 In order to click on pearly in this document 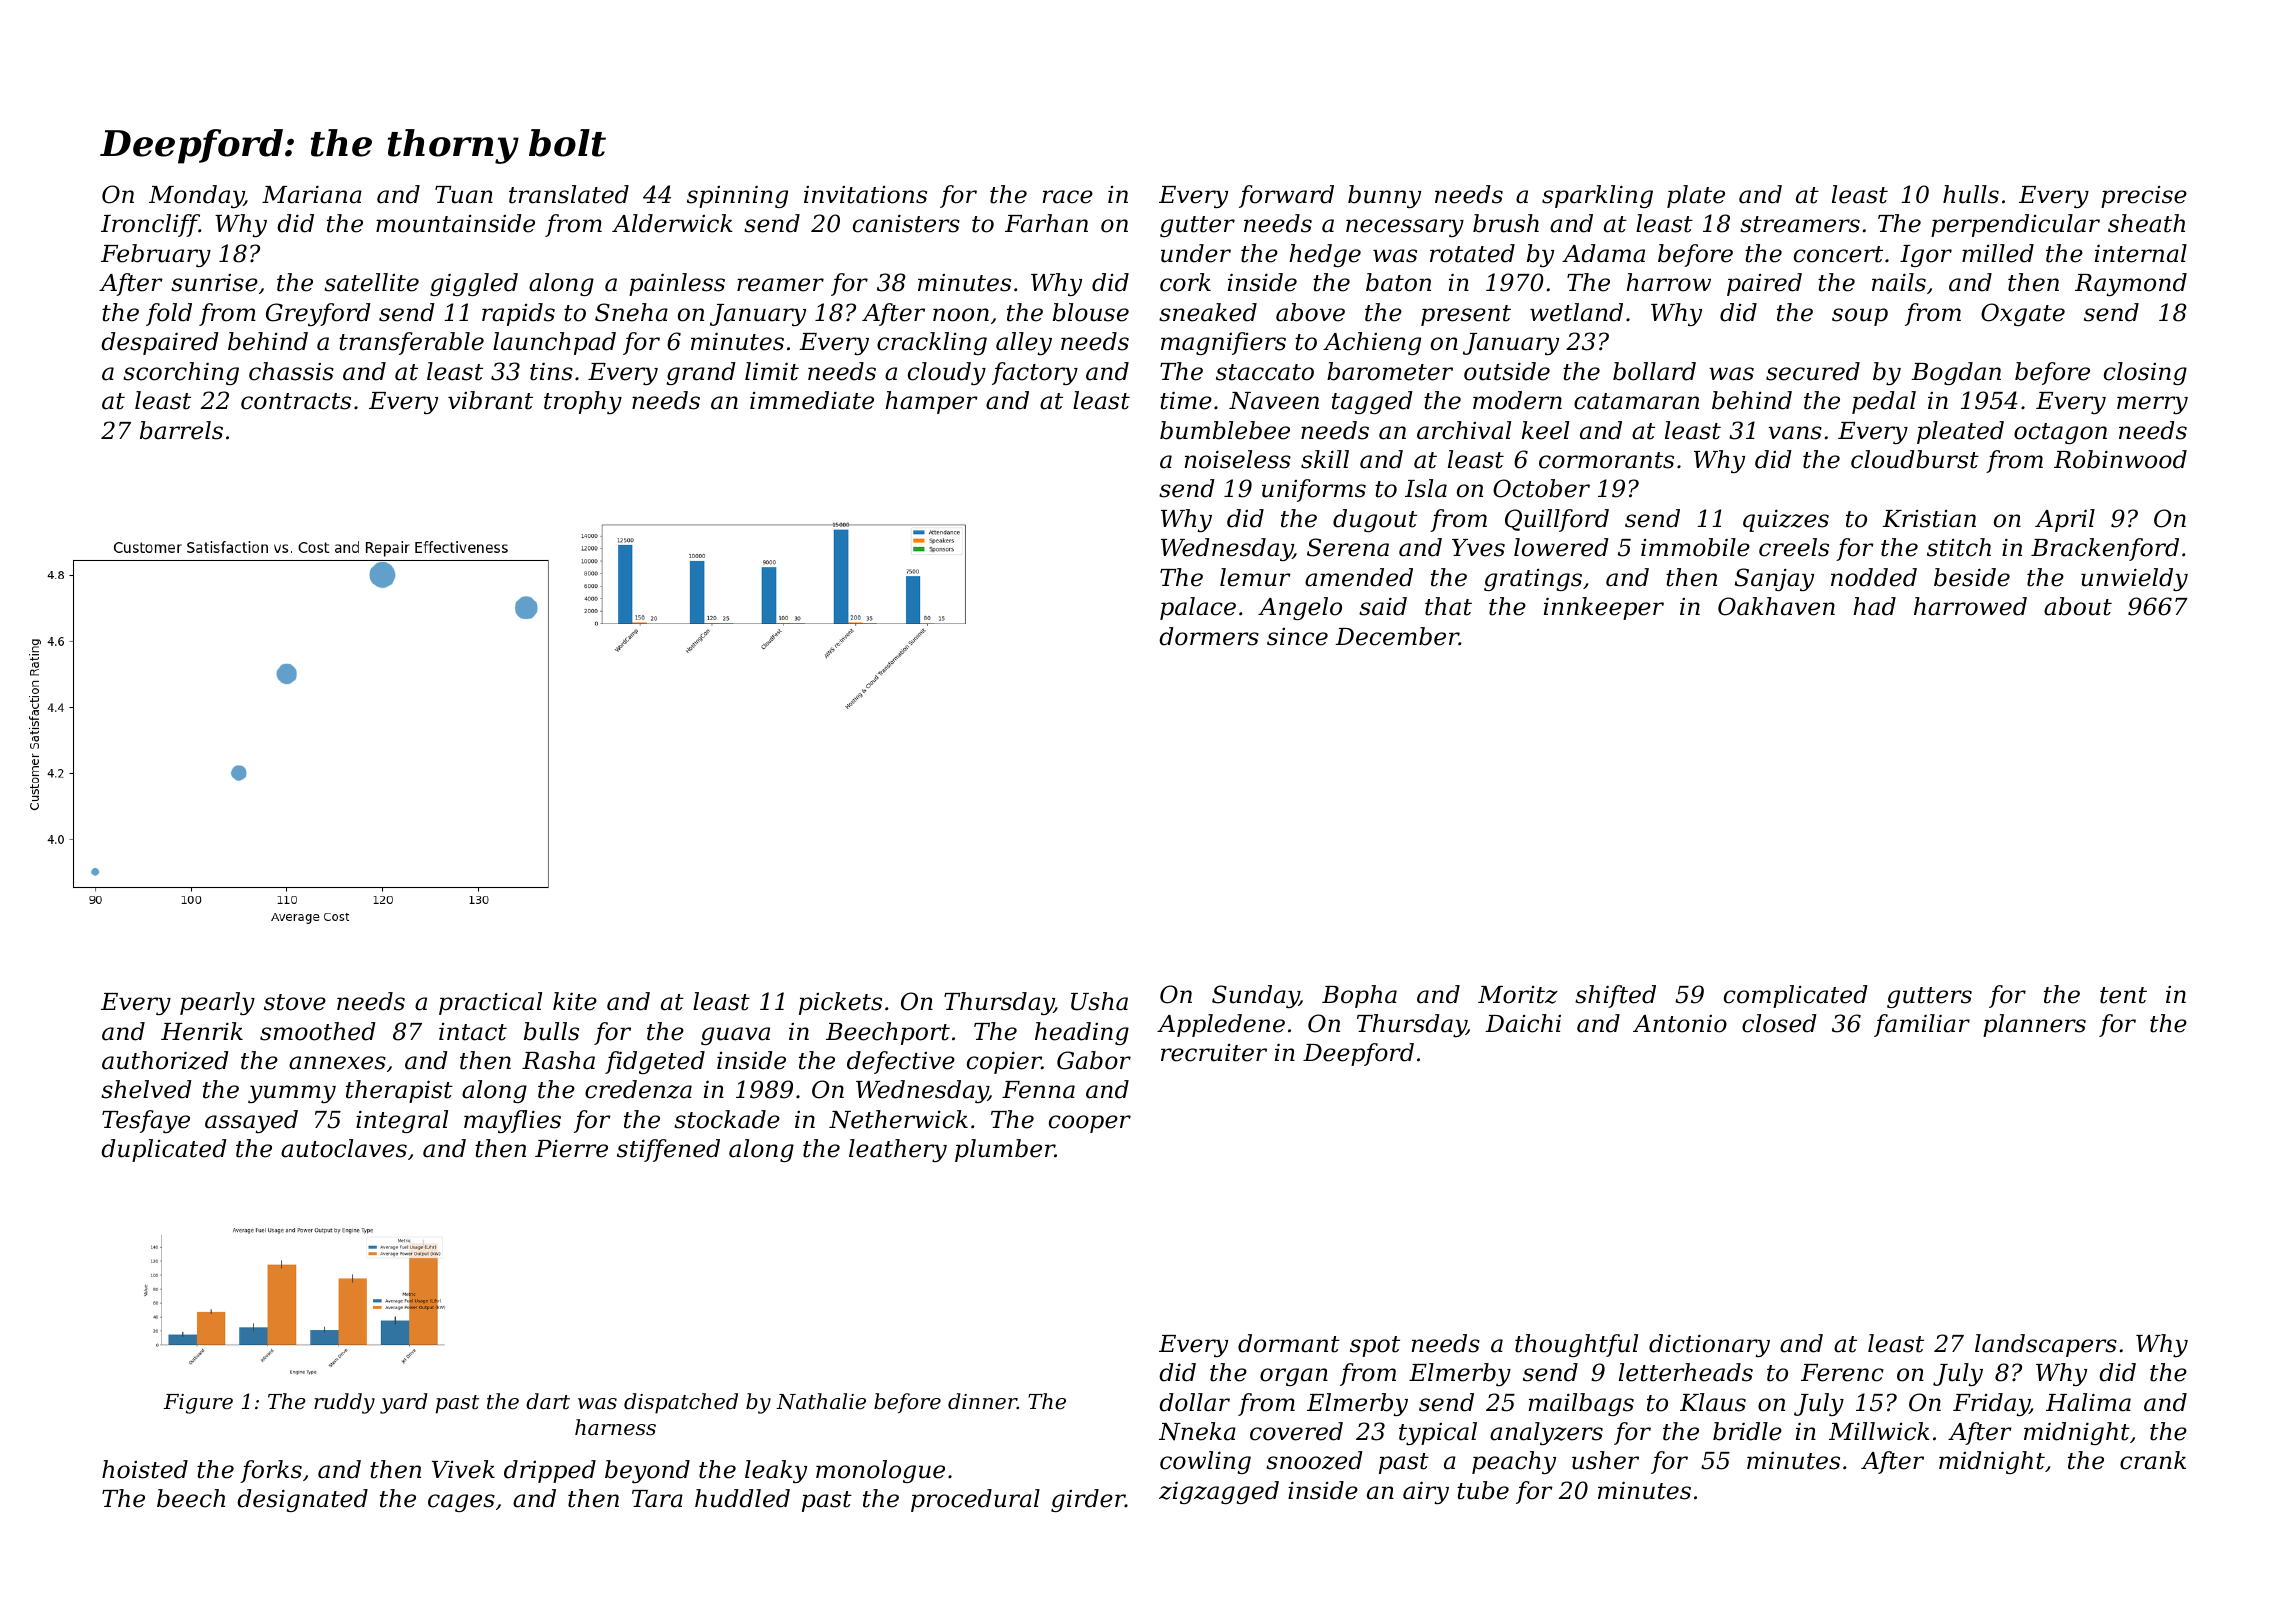, I will do `click(217, 1003)`.
